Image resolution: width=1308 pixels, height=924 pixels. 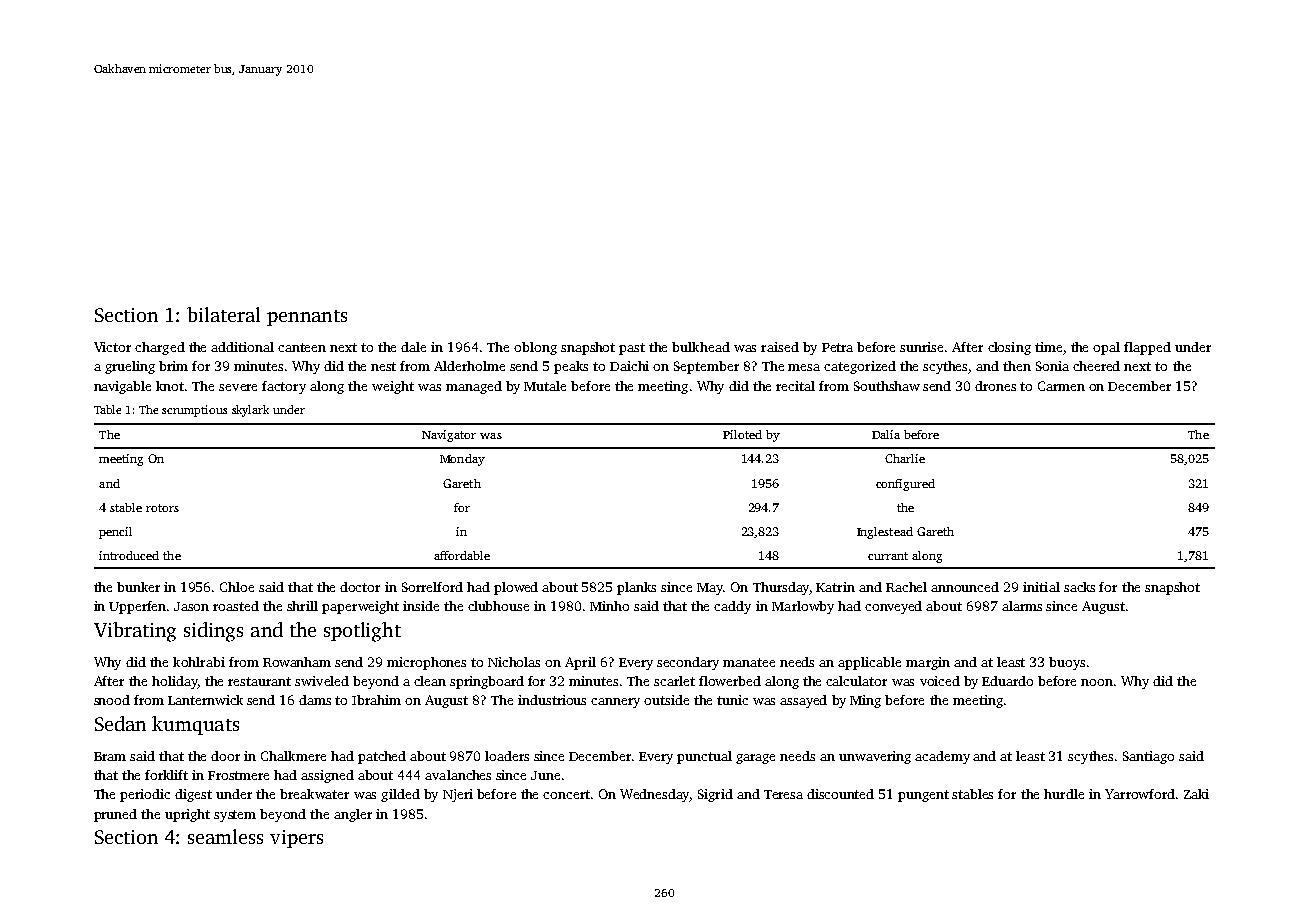 What do you see at coordinates (580, 663) in the page?
I see `April` at bounding box center [580, 663].
